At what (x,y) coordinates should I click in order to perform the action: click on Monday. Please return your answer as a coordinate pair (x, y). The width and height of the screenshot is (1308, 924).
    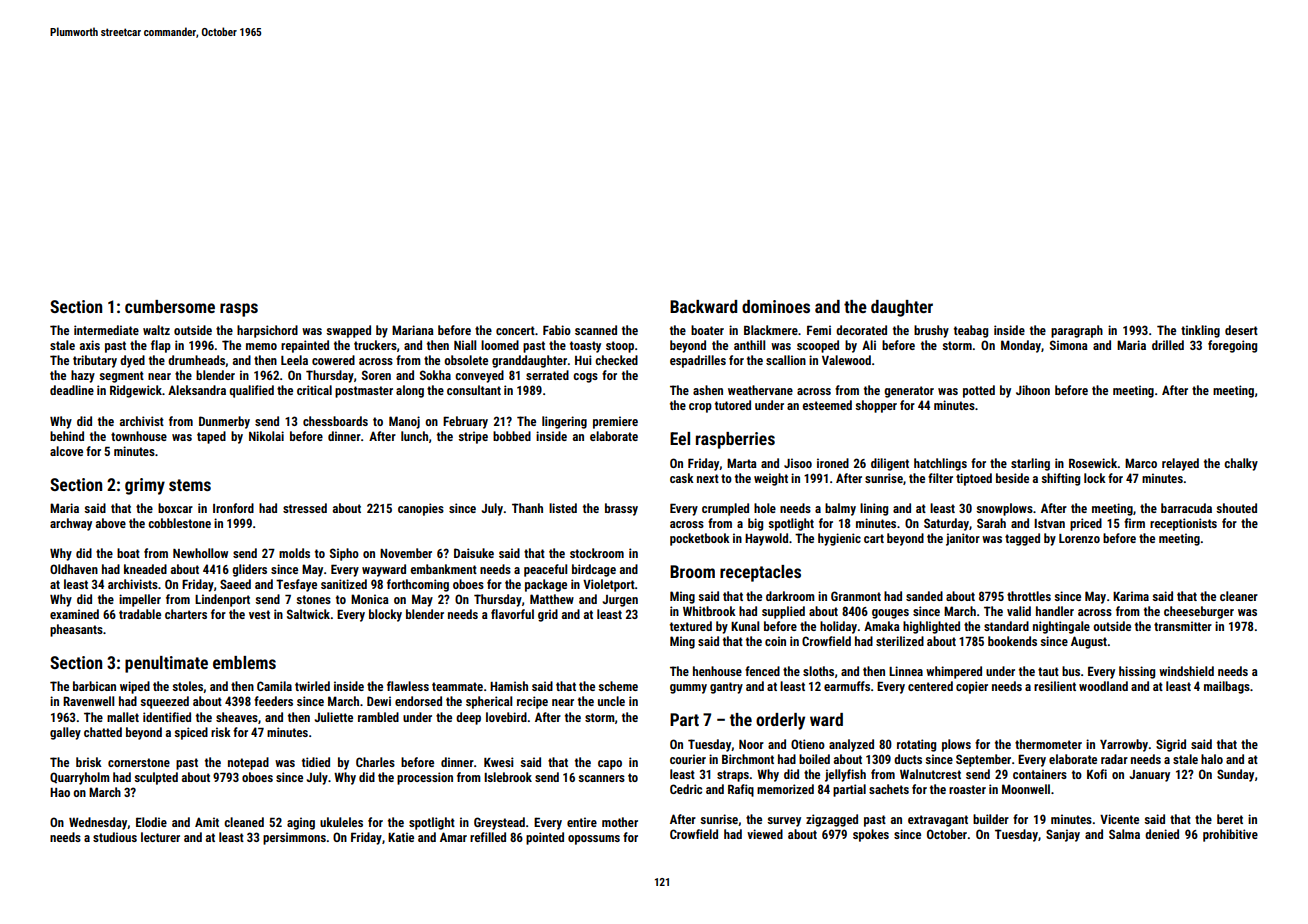
    Looking at the image, I should click on (1021, 346).
